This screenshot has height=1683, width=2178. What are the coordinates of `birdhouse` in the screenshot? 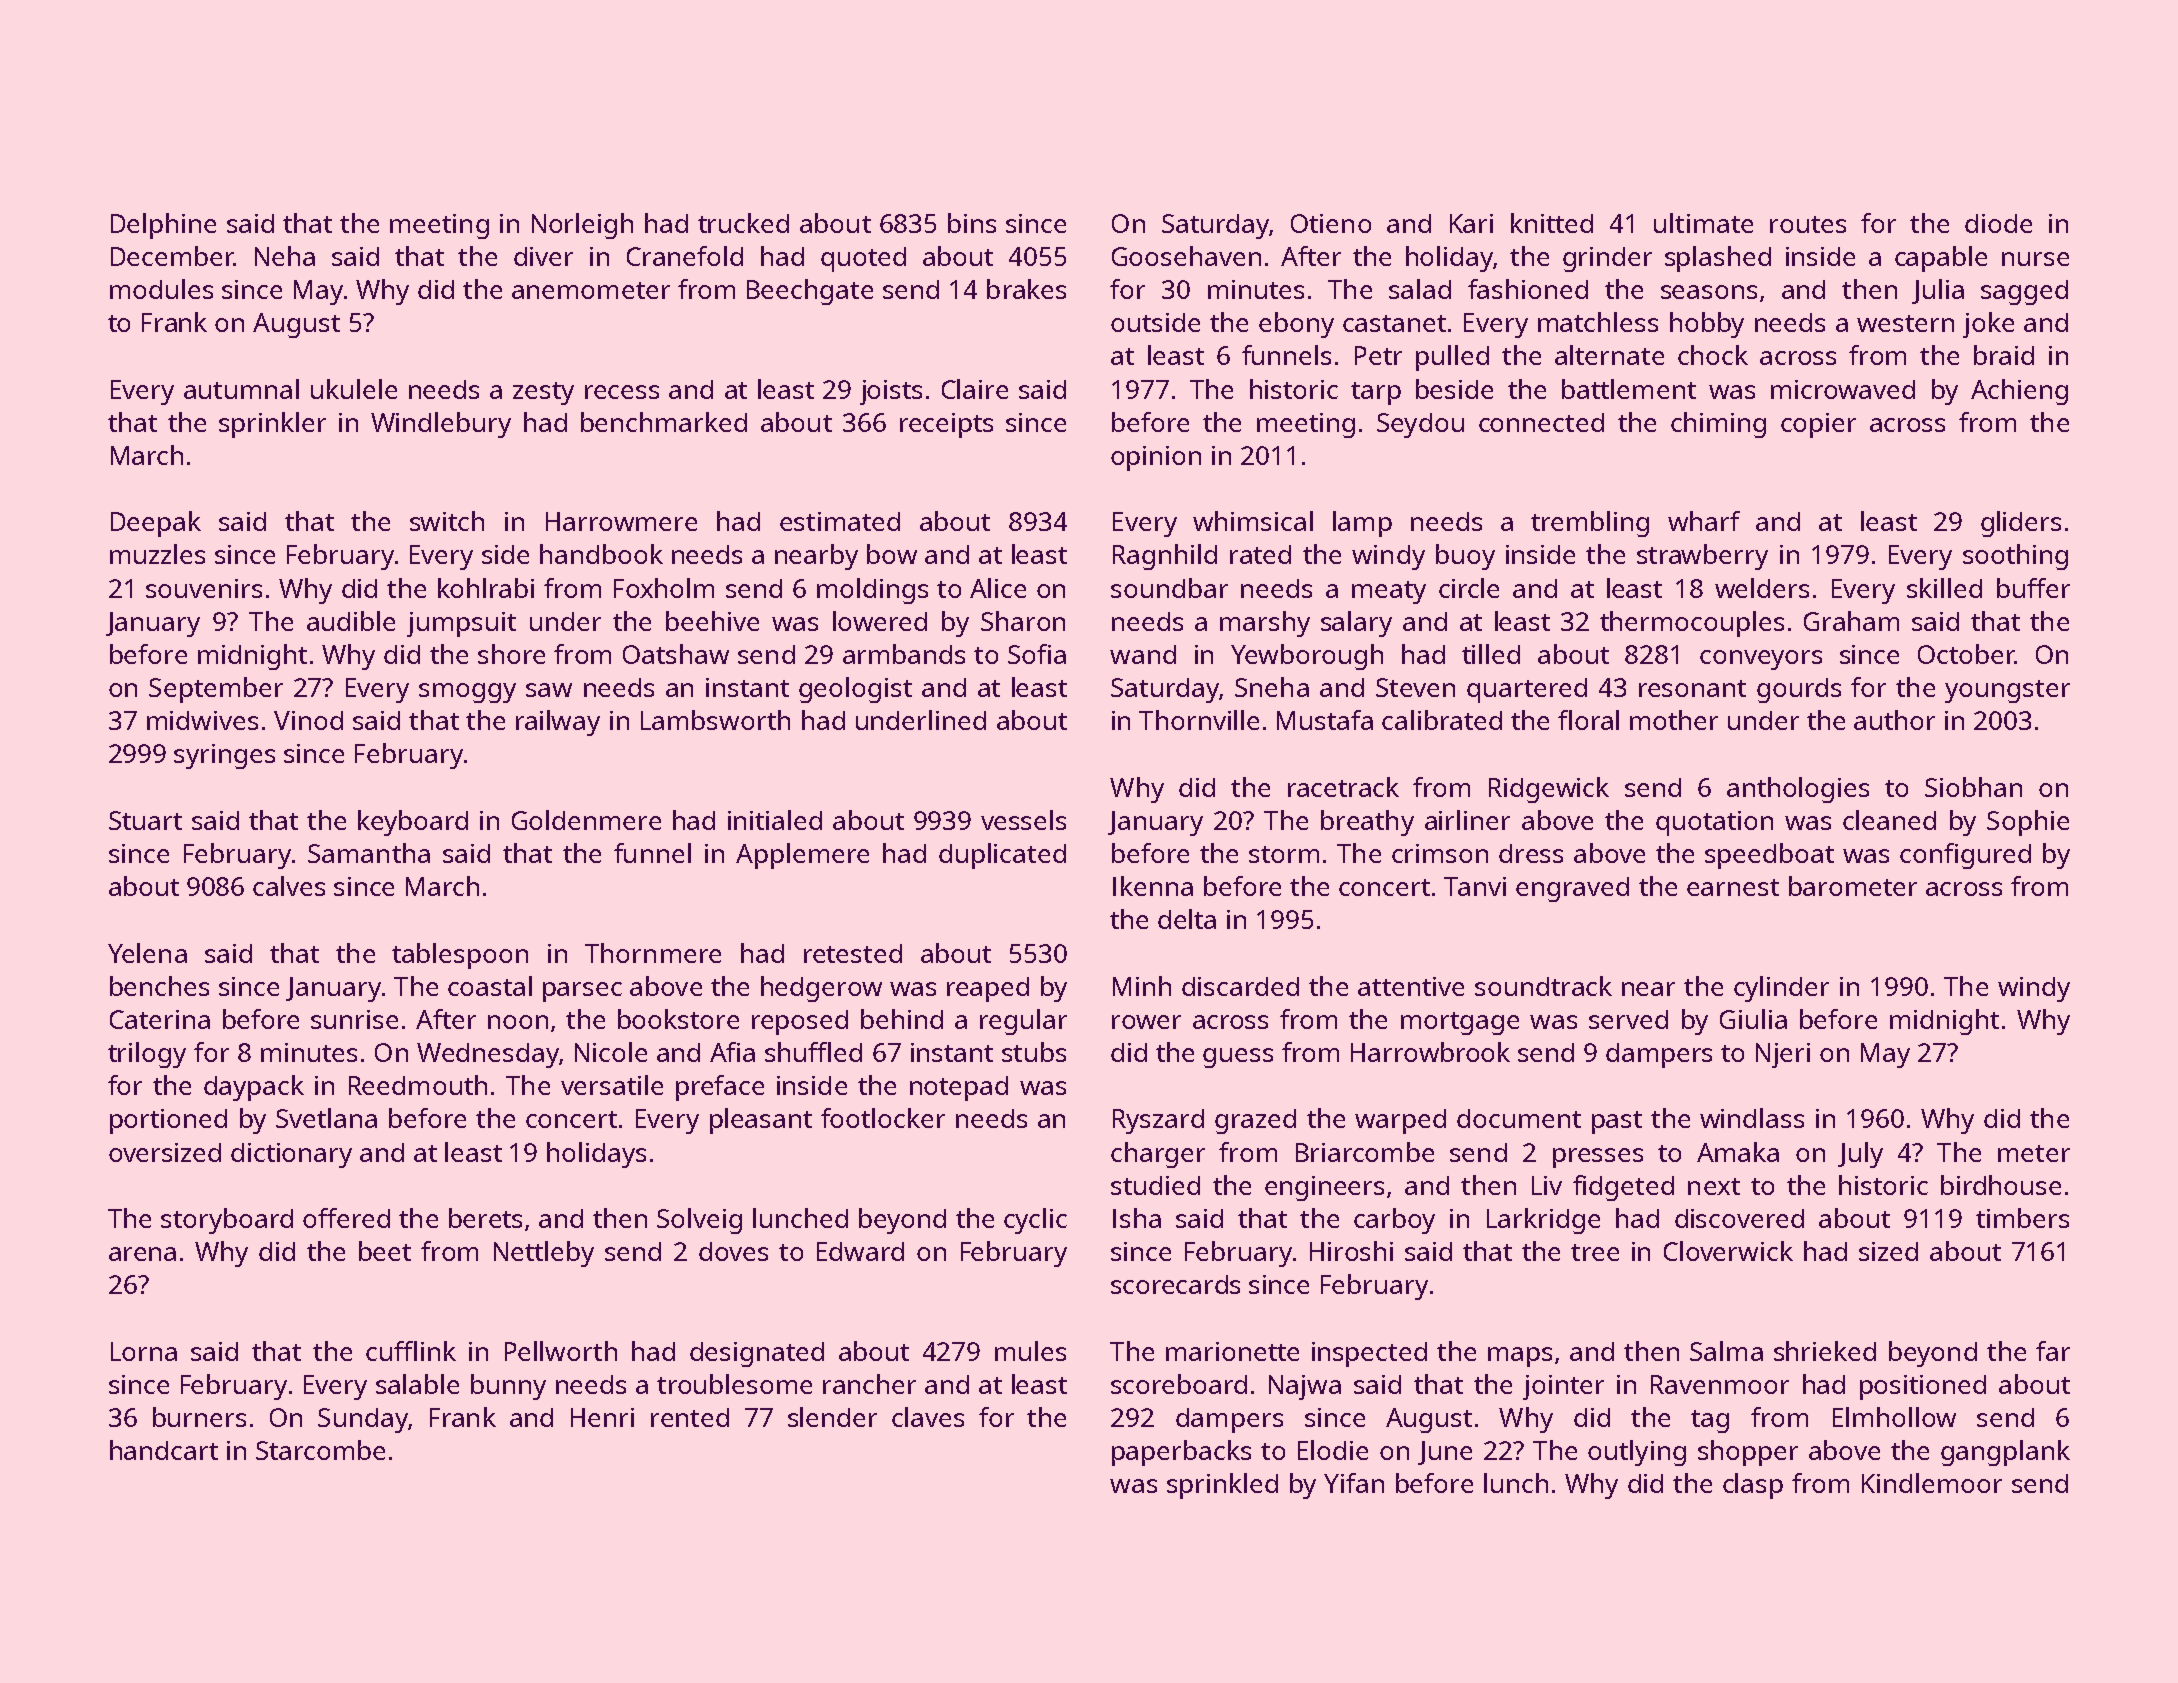 It's located at (2001, 1185).
